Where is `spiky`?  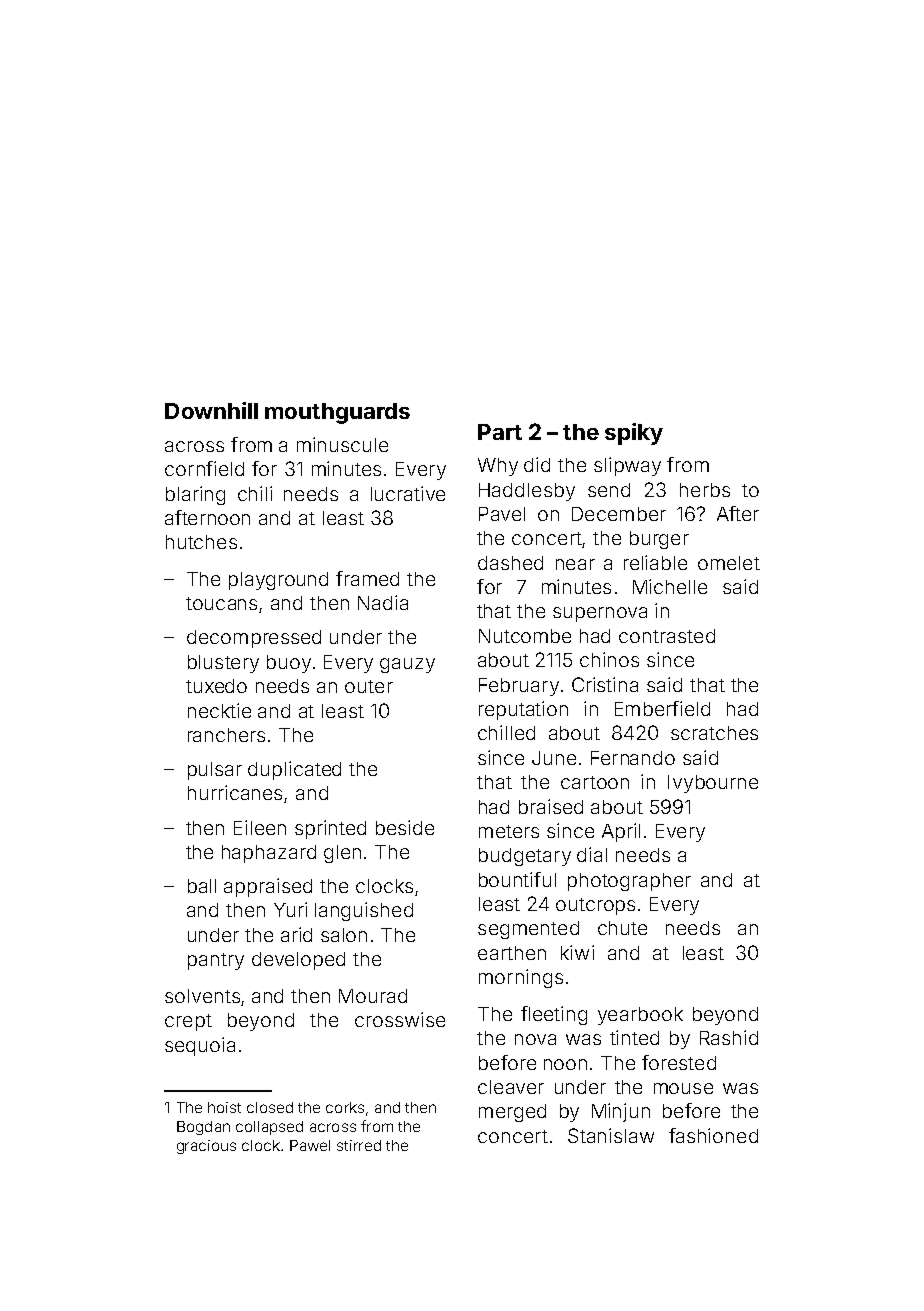 spiky is located at coordinates (634, 434).
